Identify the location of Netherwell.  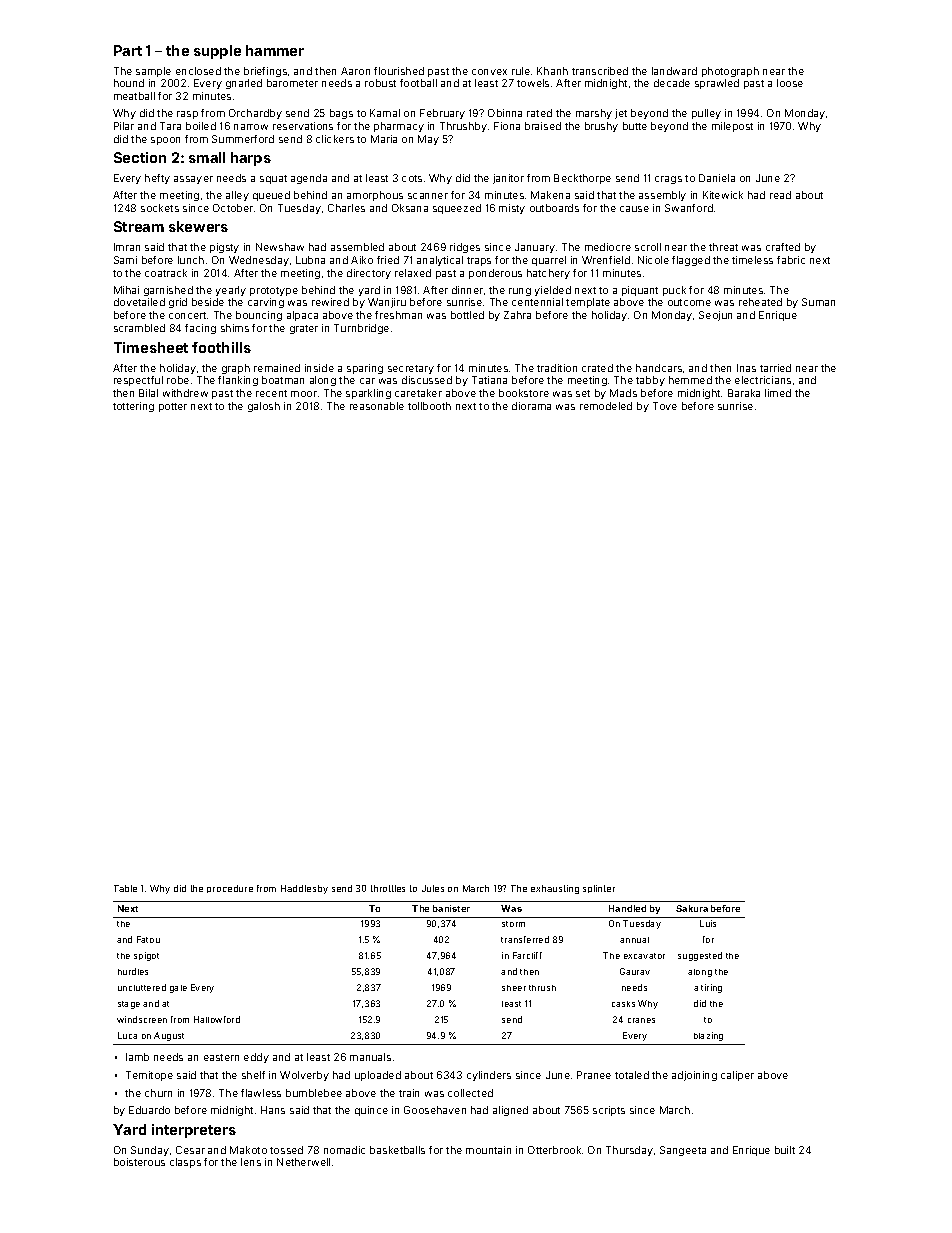
(303, 1162).
